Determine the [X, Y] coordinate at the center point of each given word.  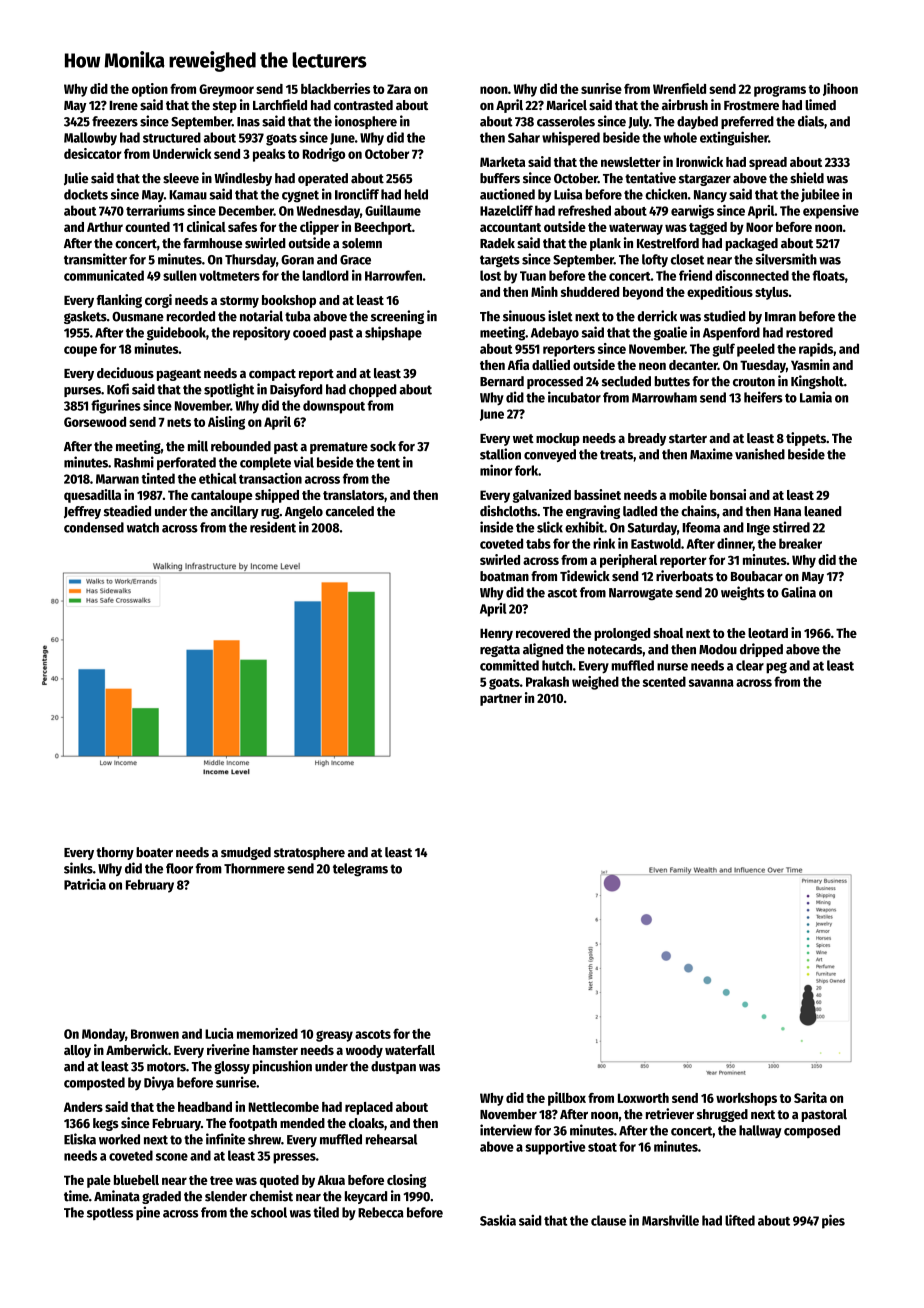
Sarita [810, 1097]
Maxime [711, 454]
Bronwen [155, 1034]
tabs [538, 543]
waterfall [410, 1050]
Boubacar [757, 576]
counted [147, 227]
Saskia [498, 1220]
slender [226, 1196]
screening [397, 317]
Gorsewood [95, 422]
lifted [740, 1220]
